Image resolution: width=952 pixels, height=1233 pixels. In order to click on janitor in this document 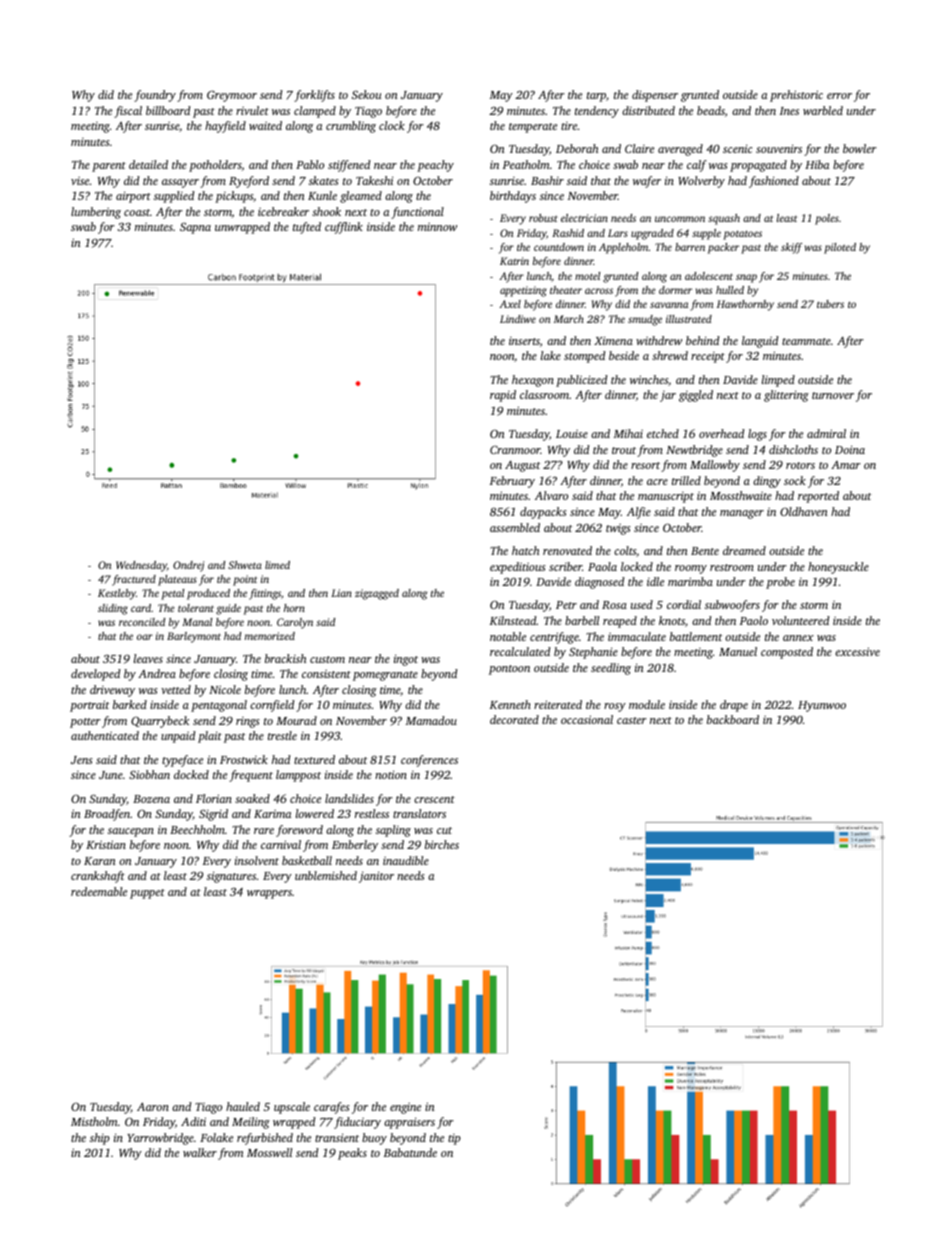, I will do `click(376, 877)`.
